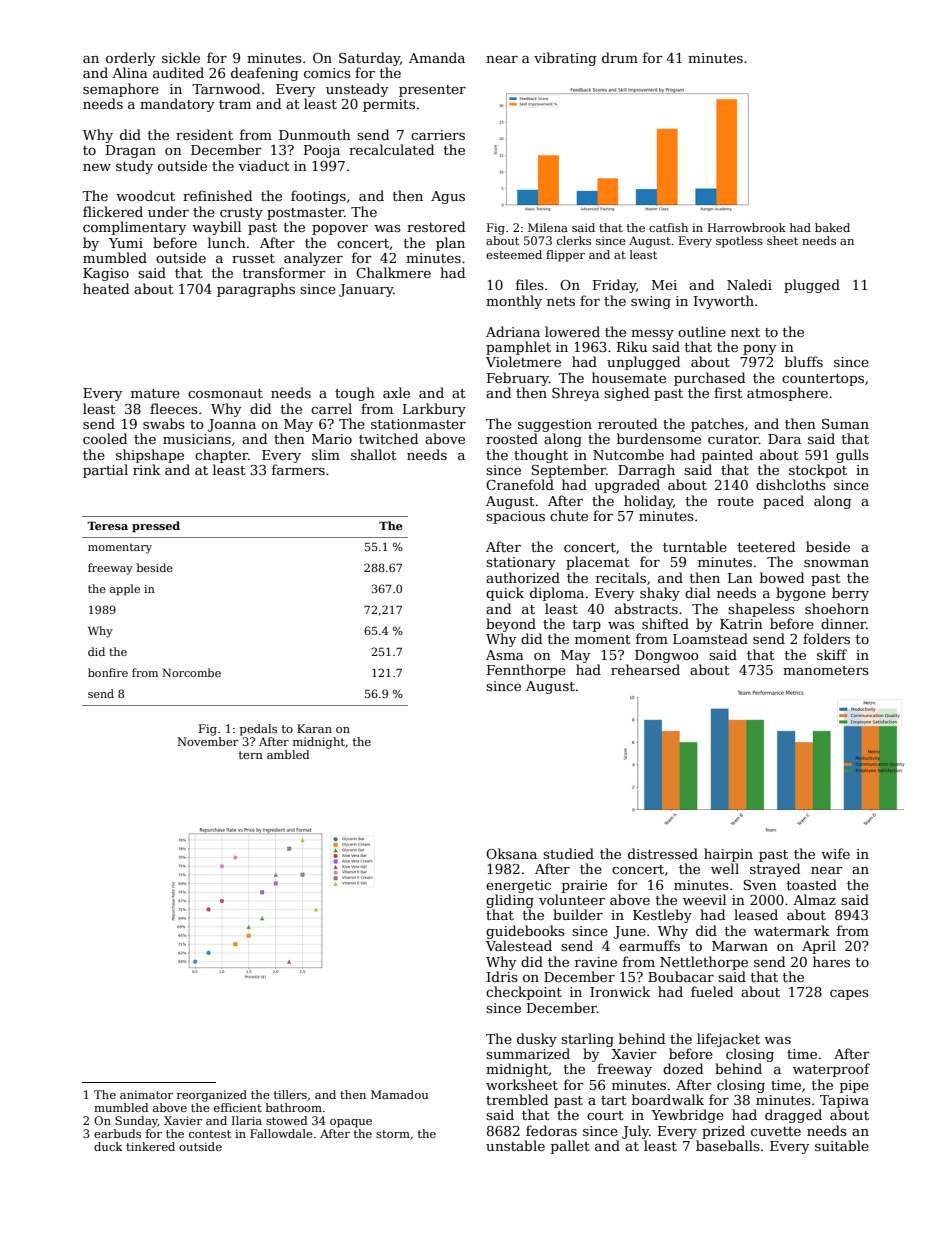  What do you see at coordinates (587, 1040) in the image?
I see `starling` at bounding box center [587, 1040].
